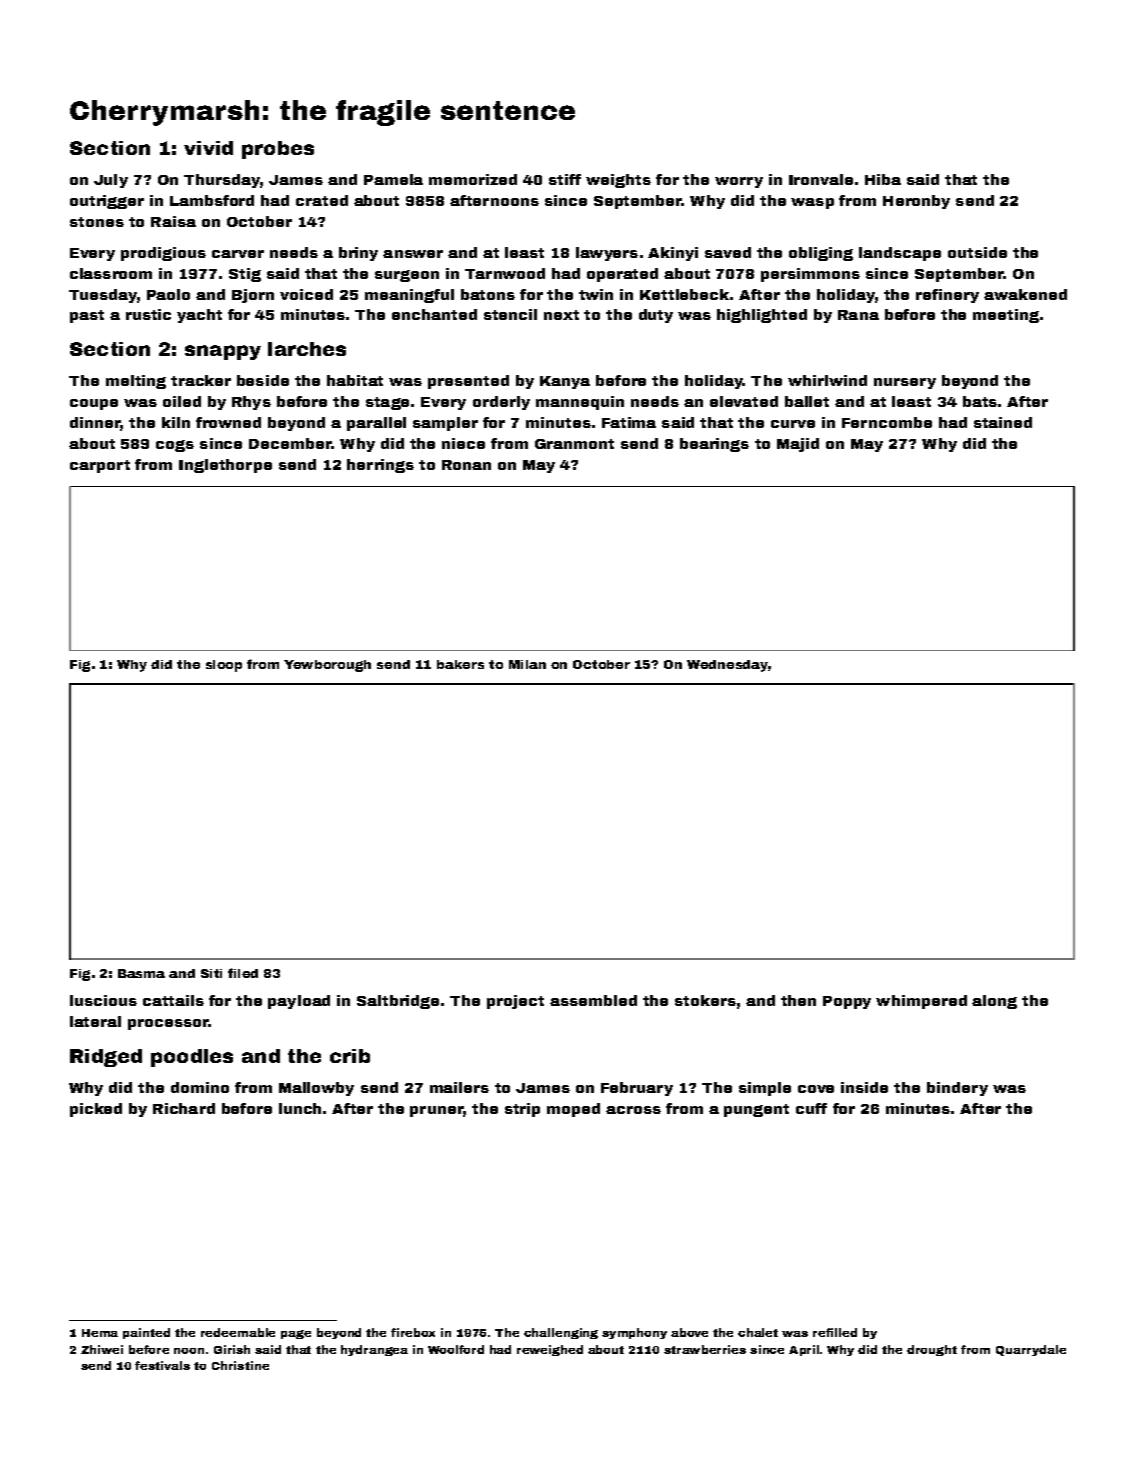 Image resolution: width=1144 pixels, height=1480 pixels. Describe the element at coordinates (473, 179) in the screenshot. I see `memorized` at that location.
